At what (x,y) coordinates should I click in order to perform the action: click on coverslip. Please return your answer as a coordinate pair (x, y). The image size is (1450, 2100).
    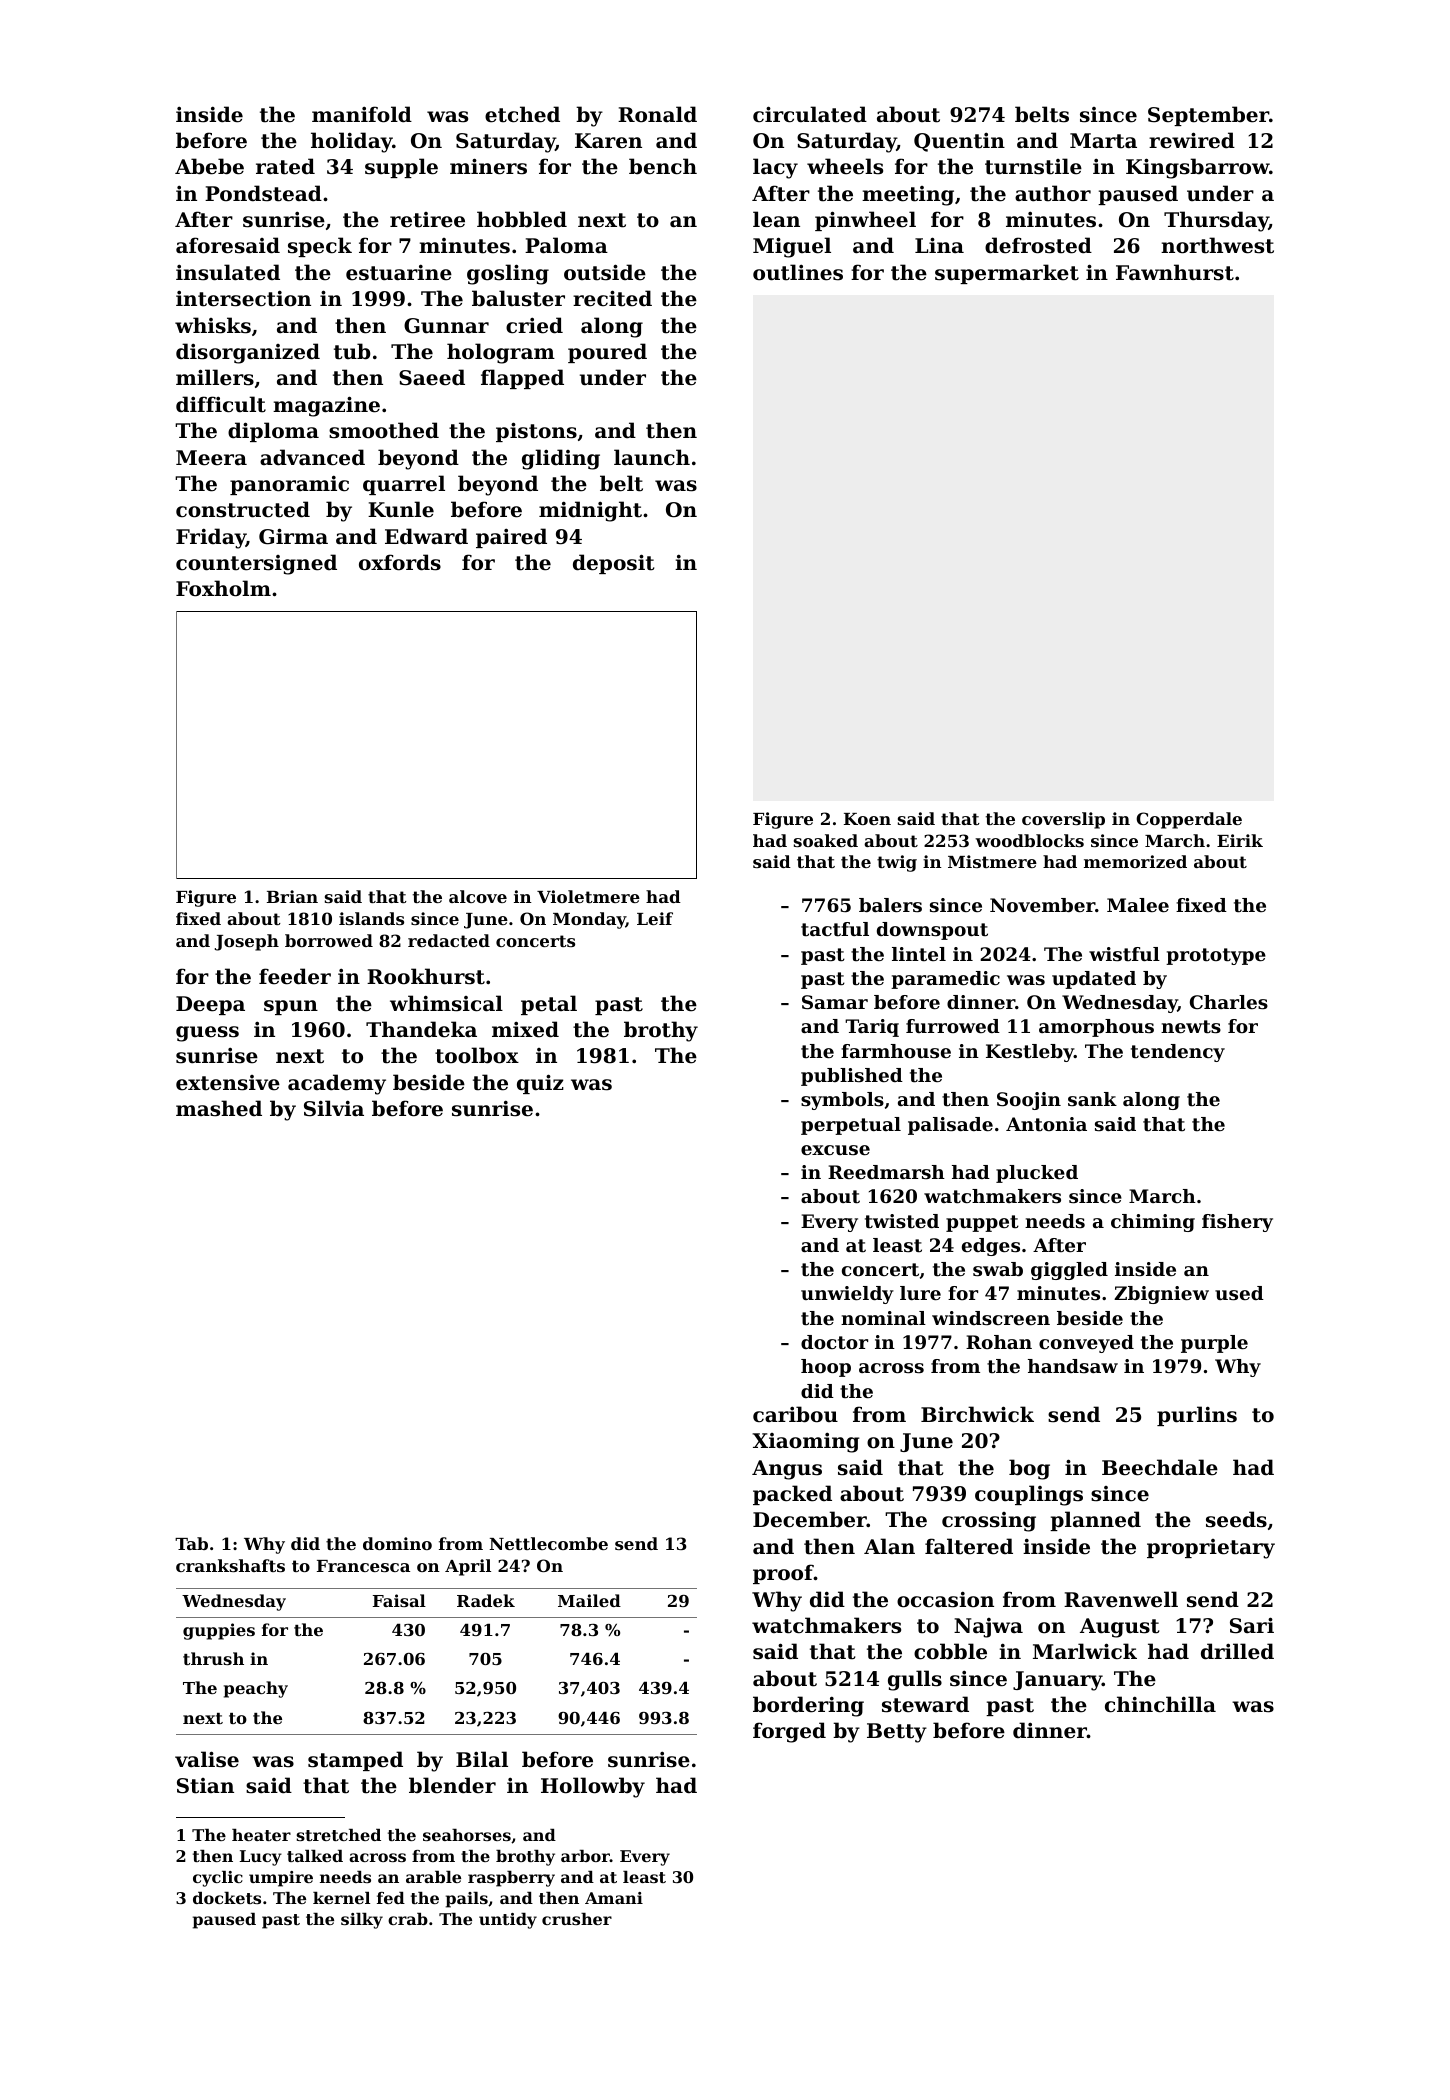
    Looking at the image, I should click on (1063, 820).
